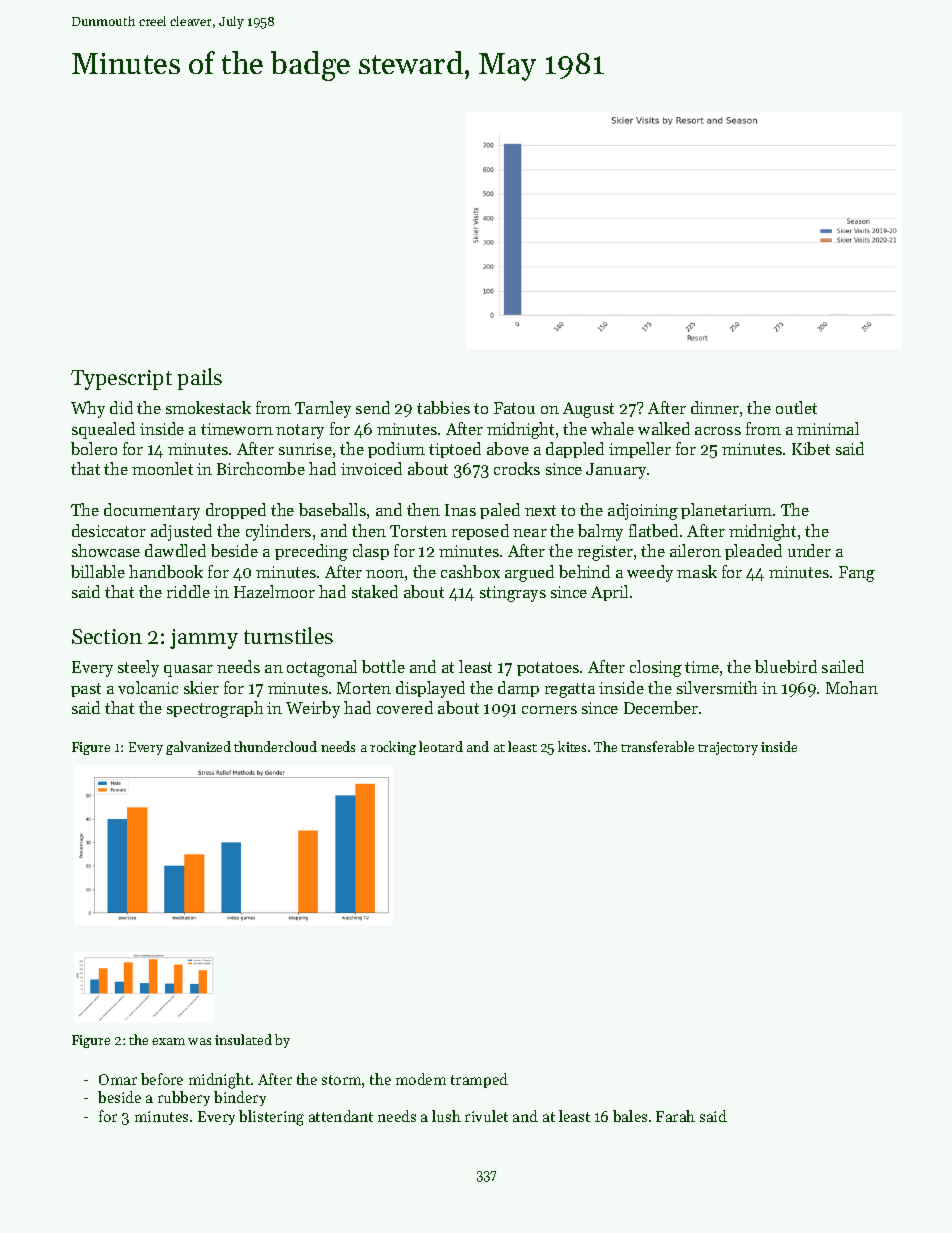 The image size is (952, 1233). I want to click on rocking, so click(393, 748).
